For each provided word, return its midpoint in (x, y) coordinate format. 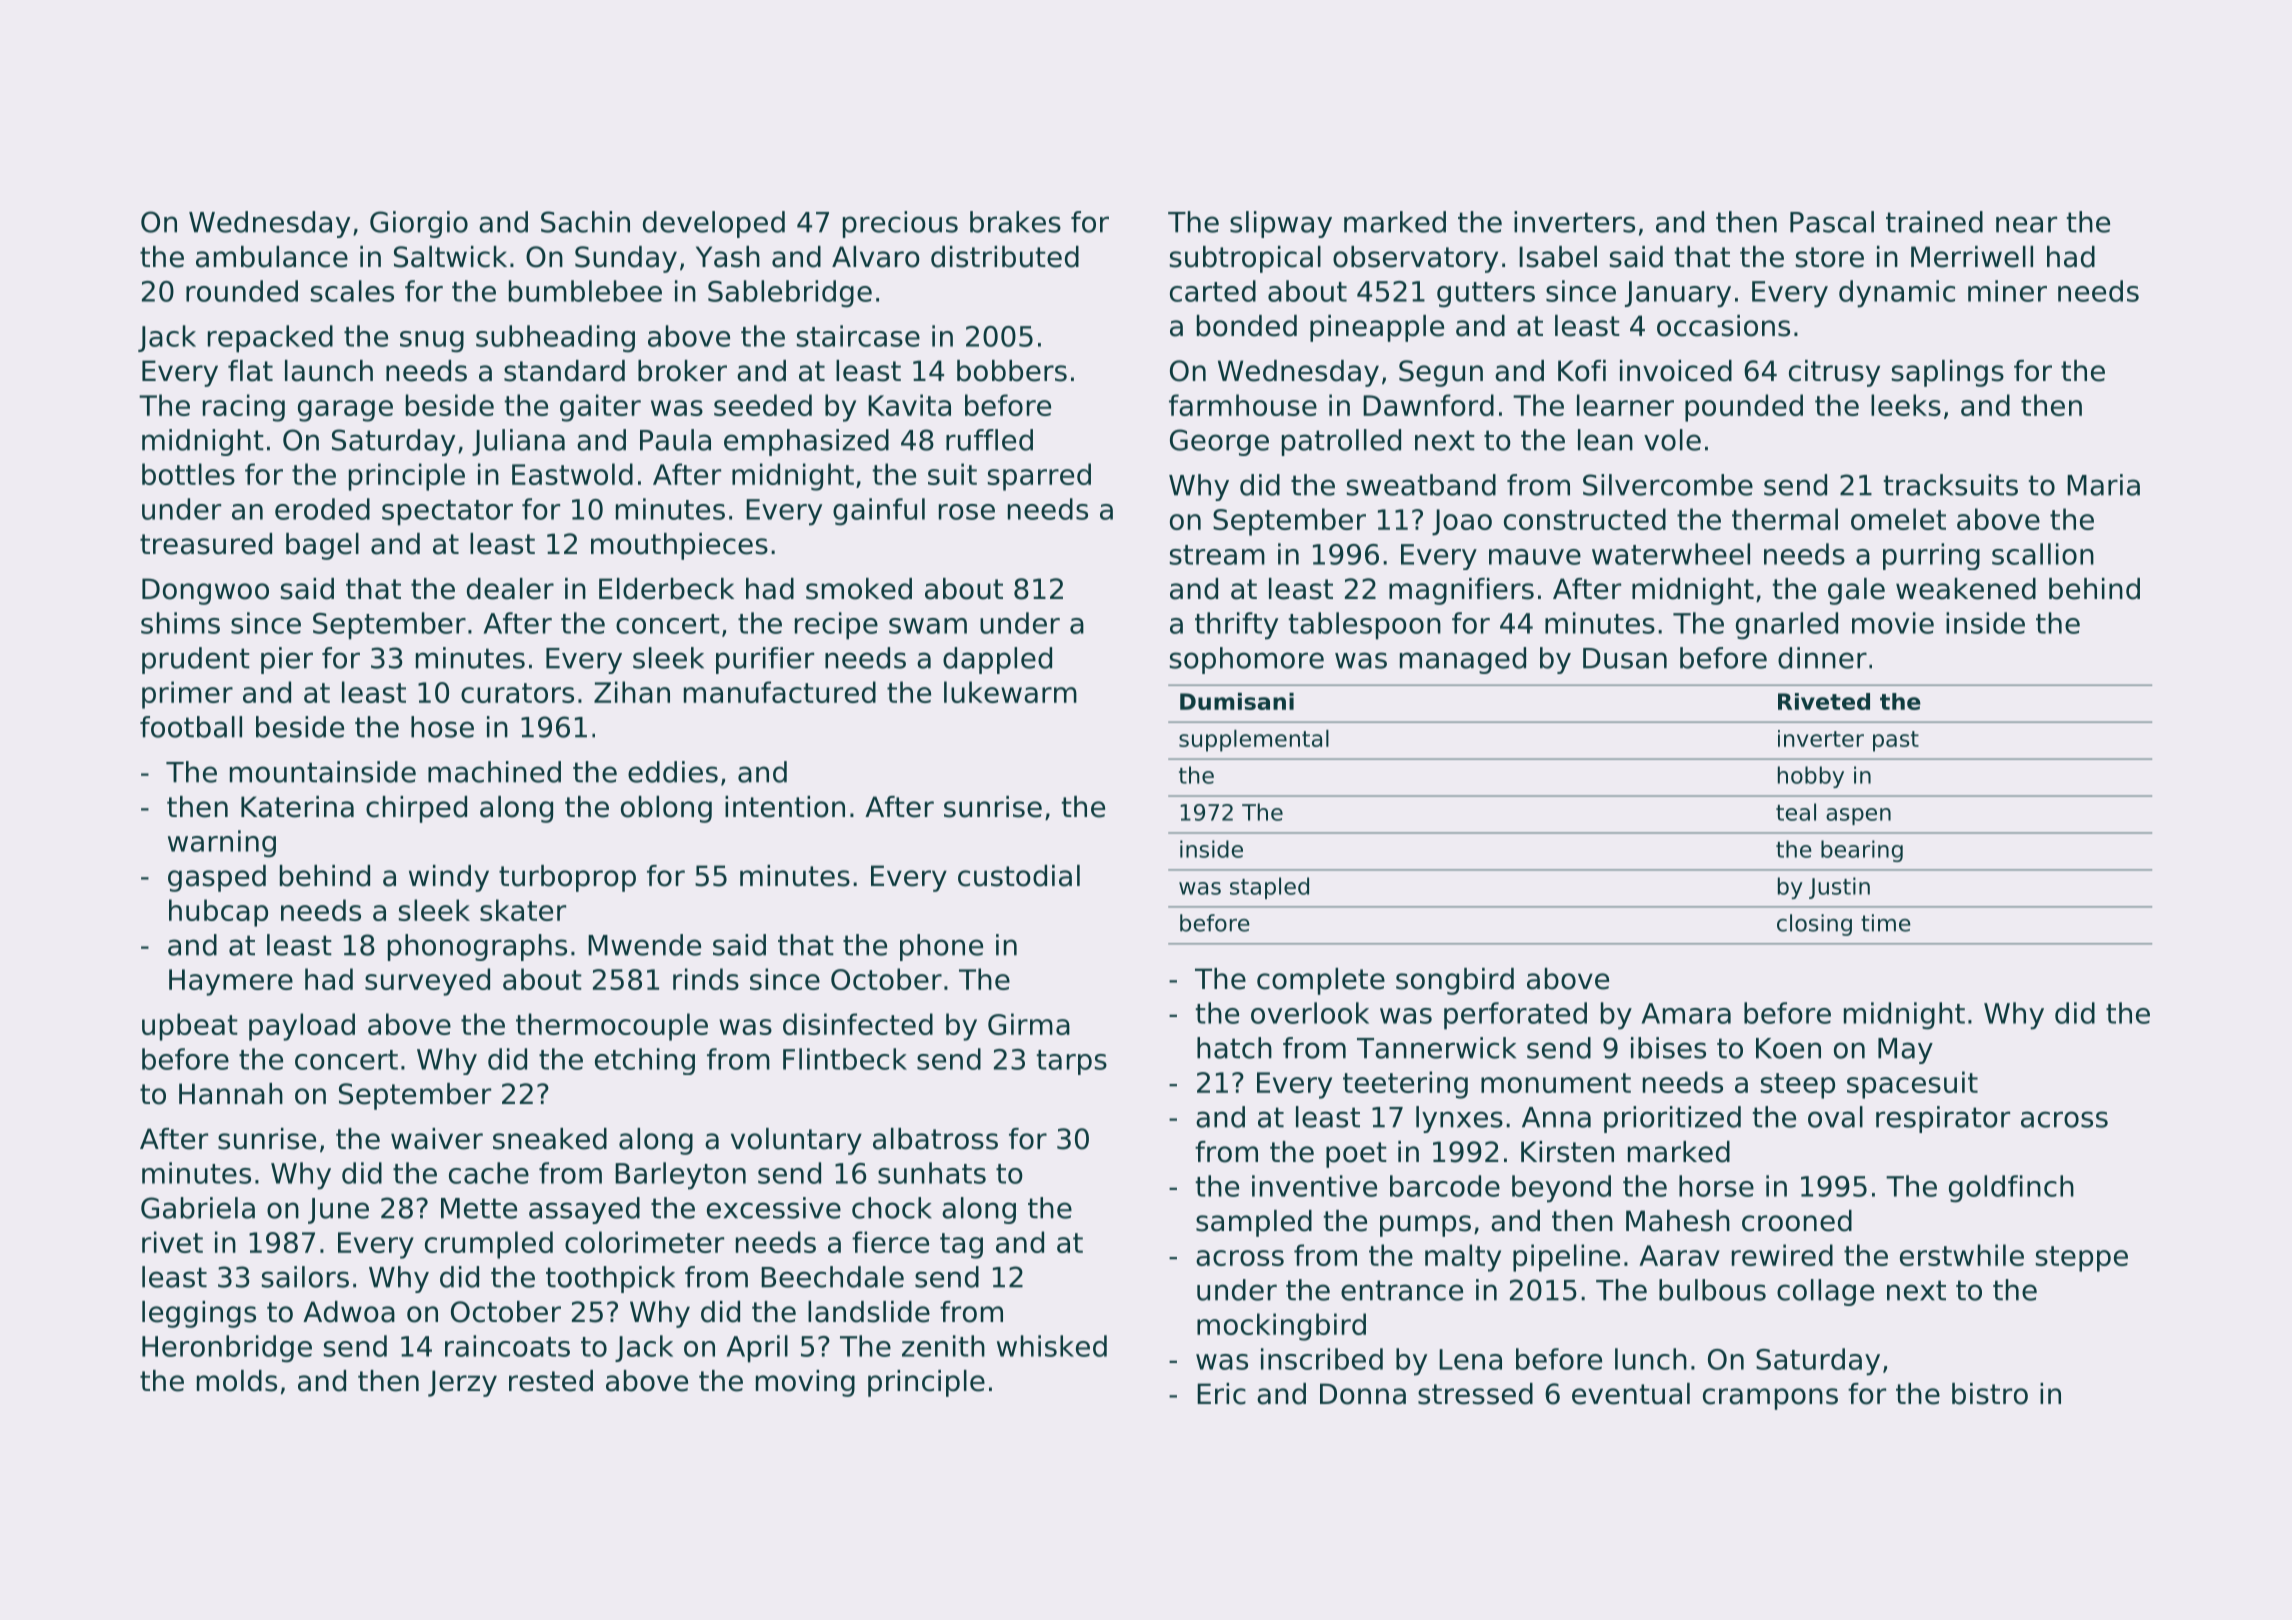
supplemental (1254, 741)
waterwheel (1671, 554)
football (191, 727)
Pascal (1832, 222)
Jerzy (462, 1383)
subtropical (1245, 259)
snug (432, 342)
